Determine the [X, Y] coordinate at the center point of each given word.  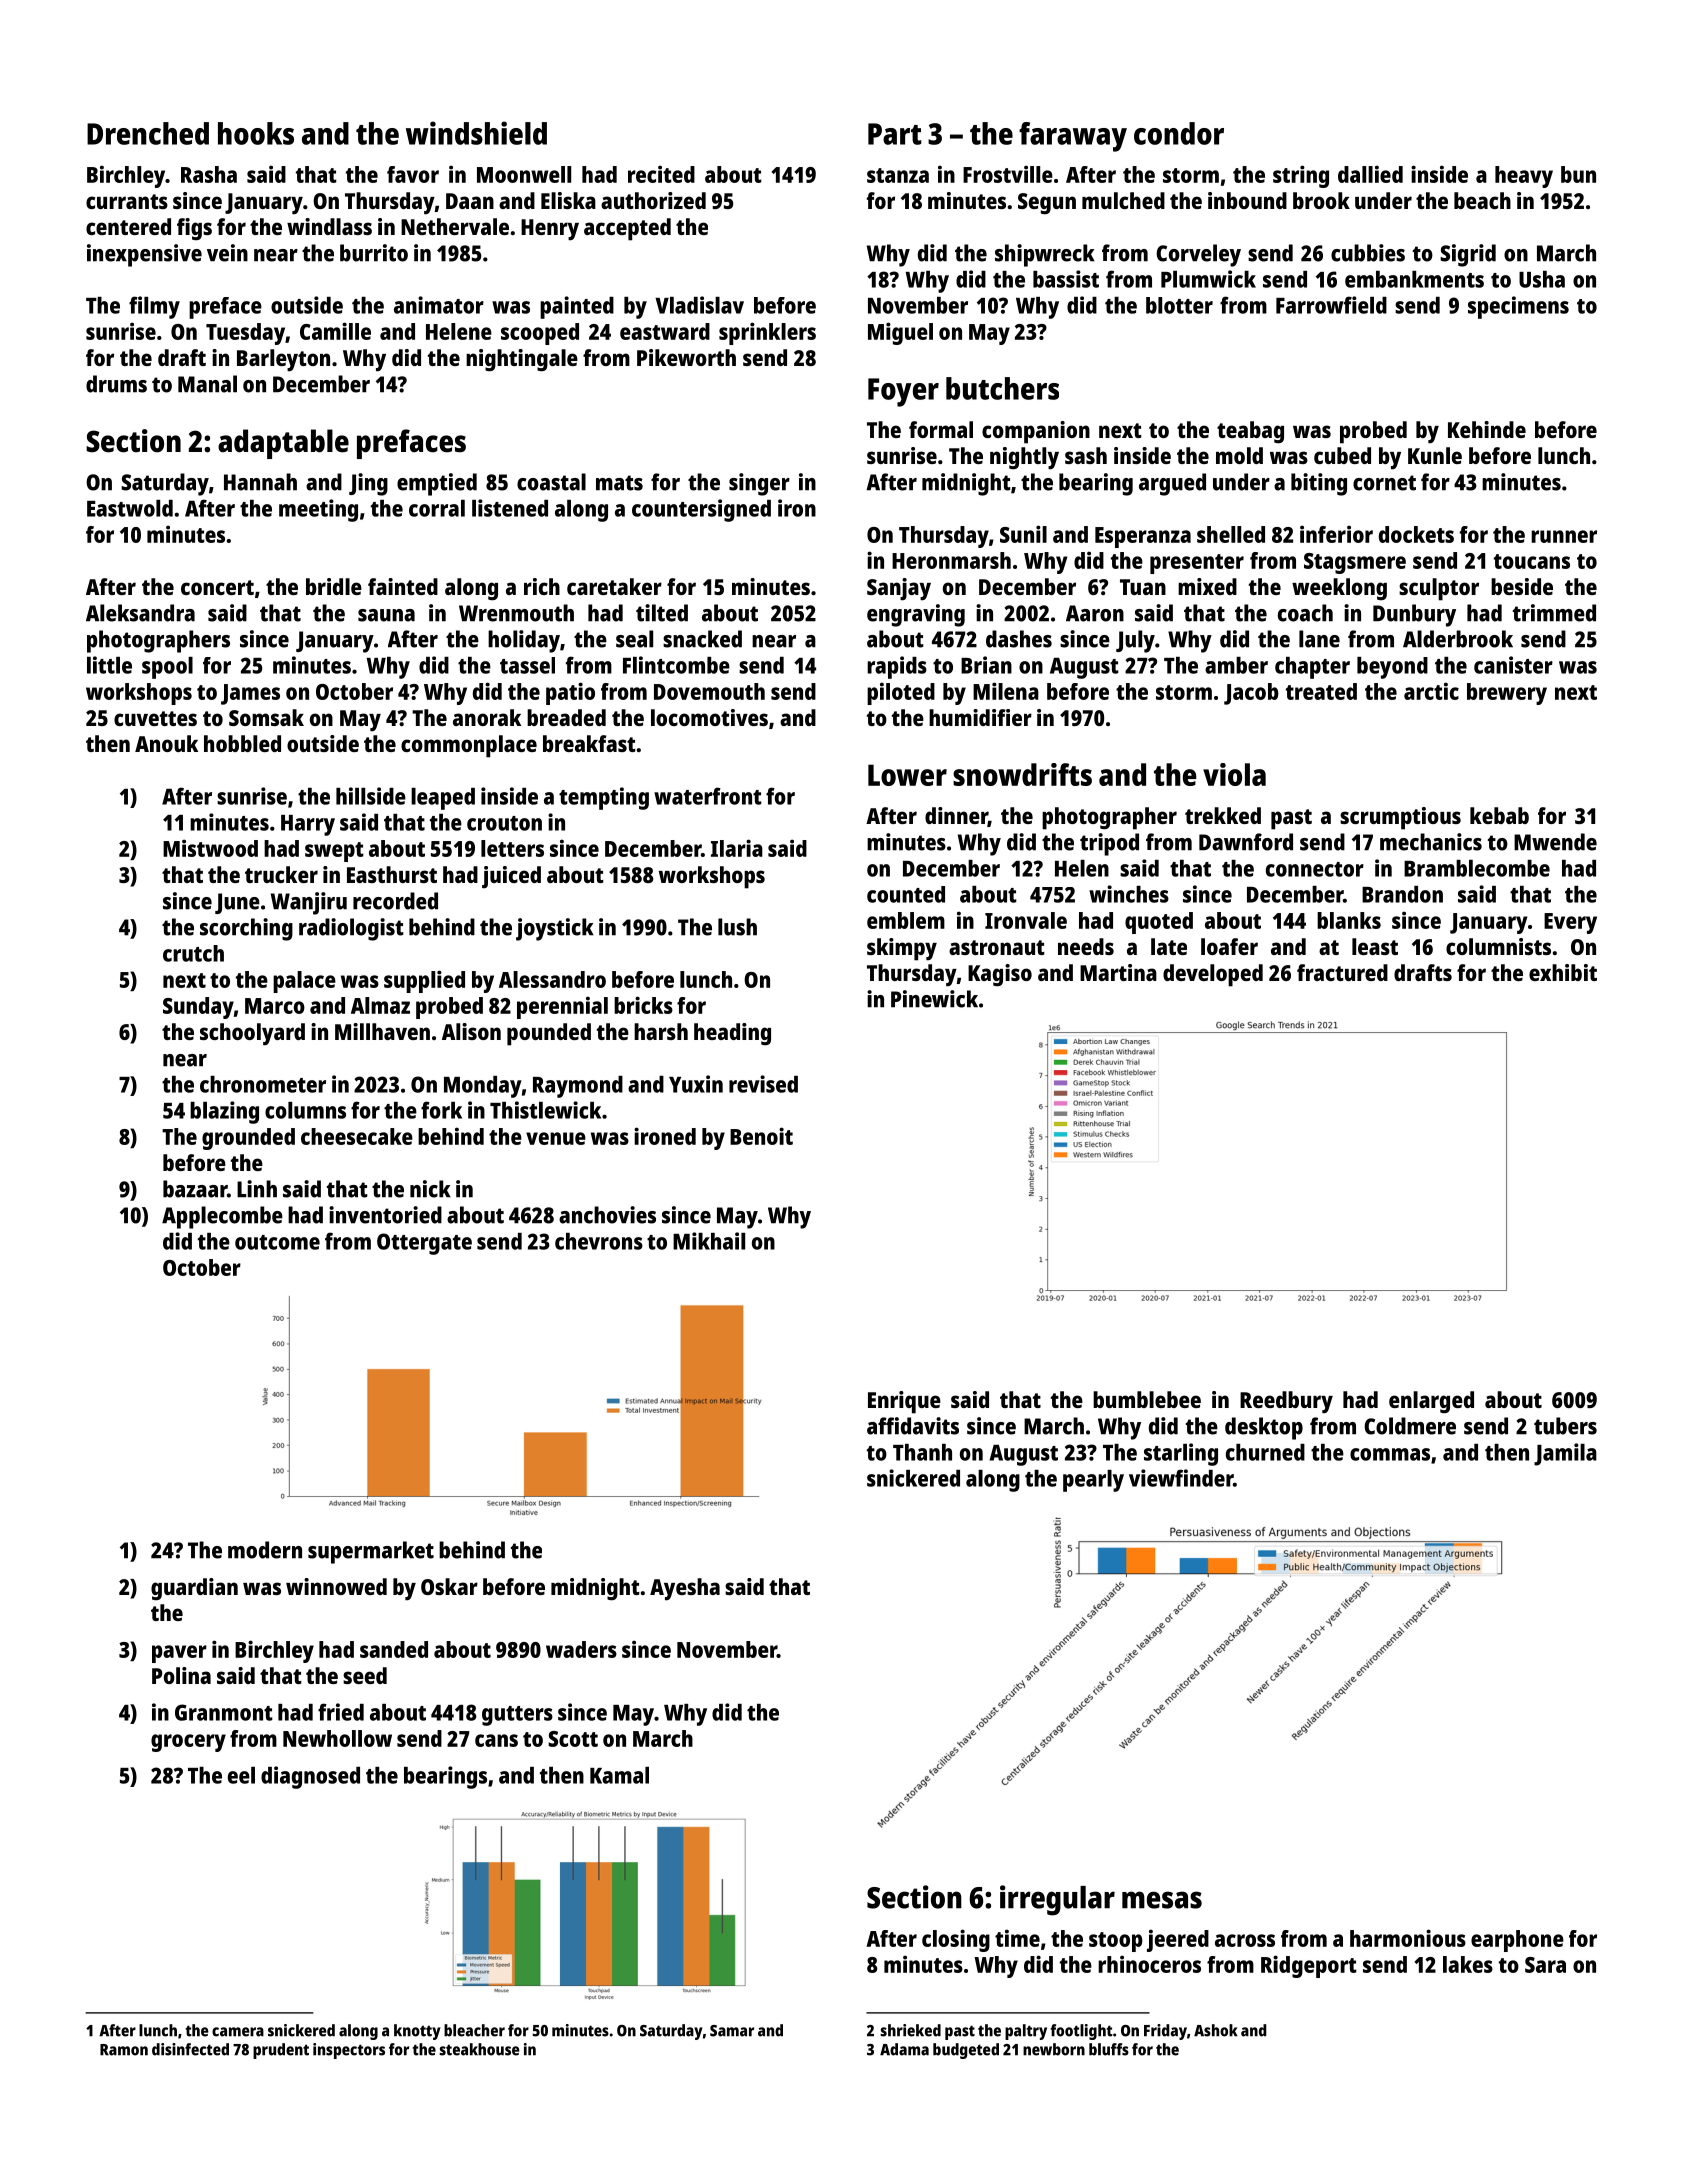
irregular [1057, 1900]
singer [759, 484]
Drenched [148, 133]
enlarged [1431, 1402]
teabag [1250, 432]
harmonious [1408, 1938]
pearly [1093, 1481]
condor [1179, 133]
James [250, 694]
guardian [194, 1589]
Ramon [124, 2050]
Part [894, 134]
